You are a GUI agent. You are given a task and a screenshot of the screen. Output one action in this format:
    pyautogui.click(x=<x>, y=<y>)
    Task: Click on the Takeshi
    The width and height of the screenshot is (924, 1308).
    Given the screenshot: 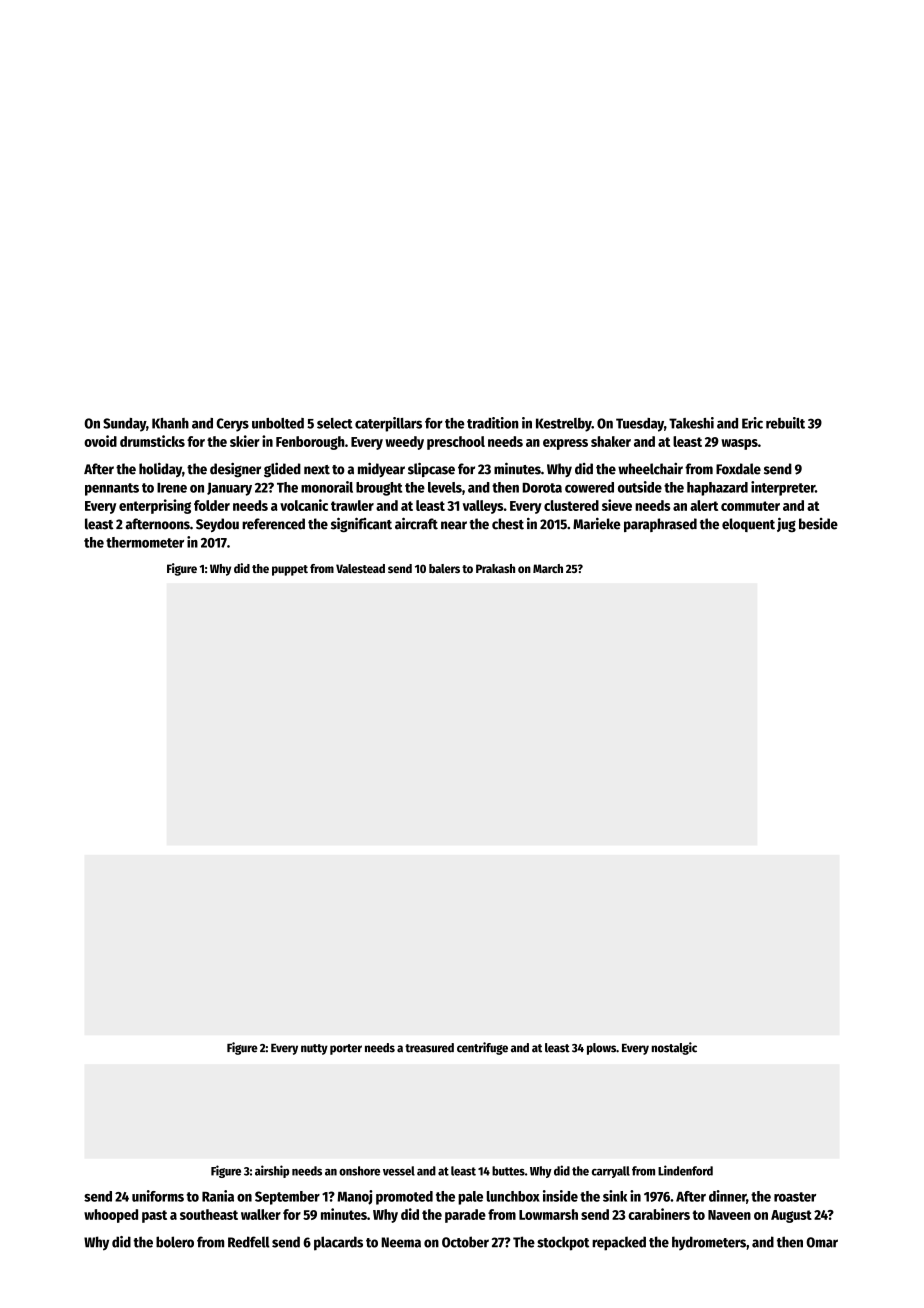 What is the action you would take?
    pyautogui.click(x=691, y=423)
